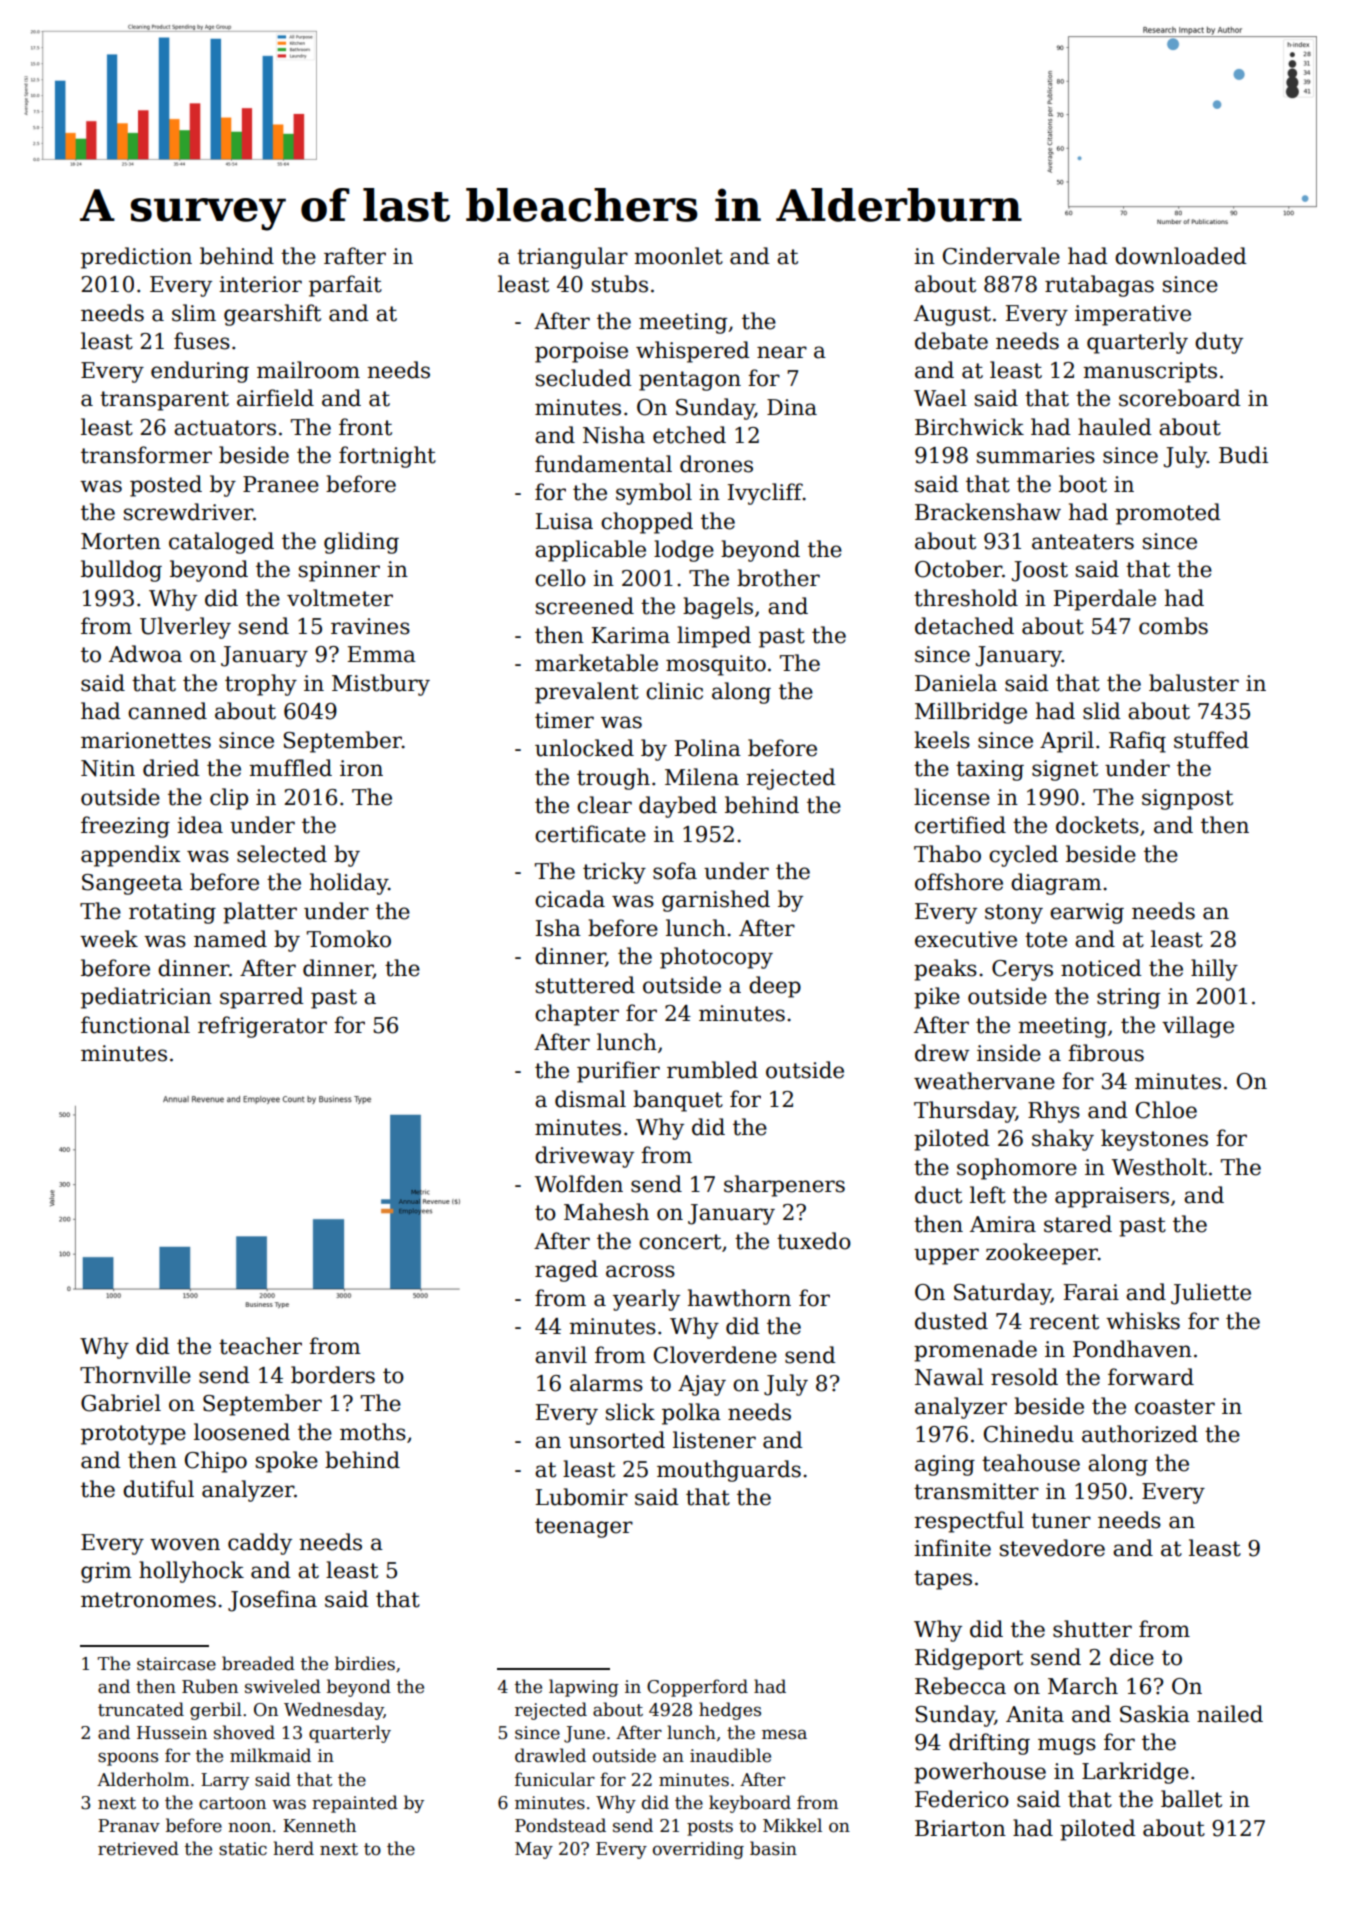  I want to click on moths, so click(373, 1432).
